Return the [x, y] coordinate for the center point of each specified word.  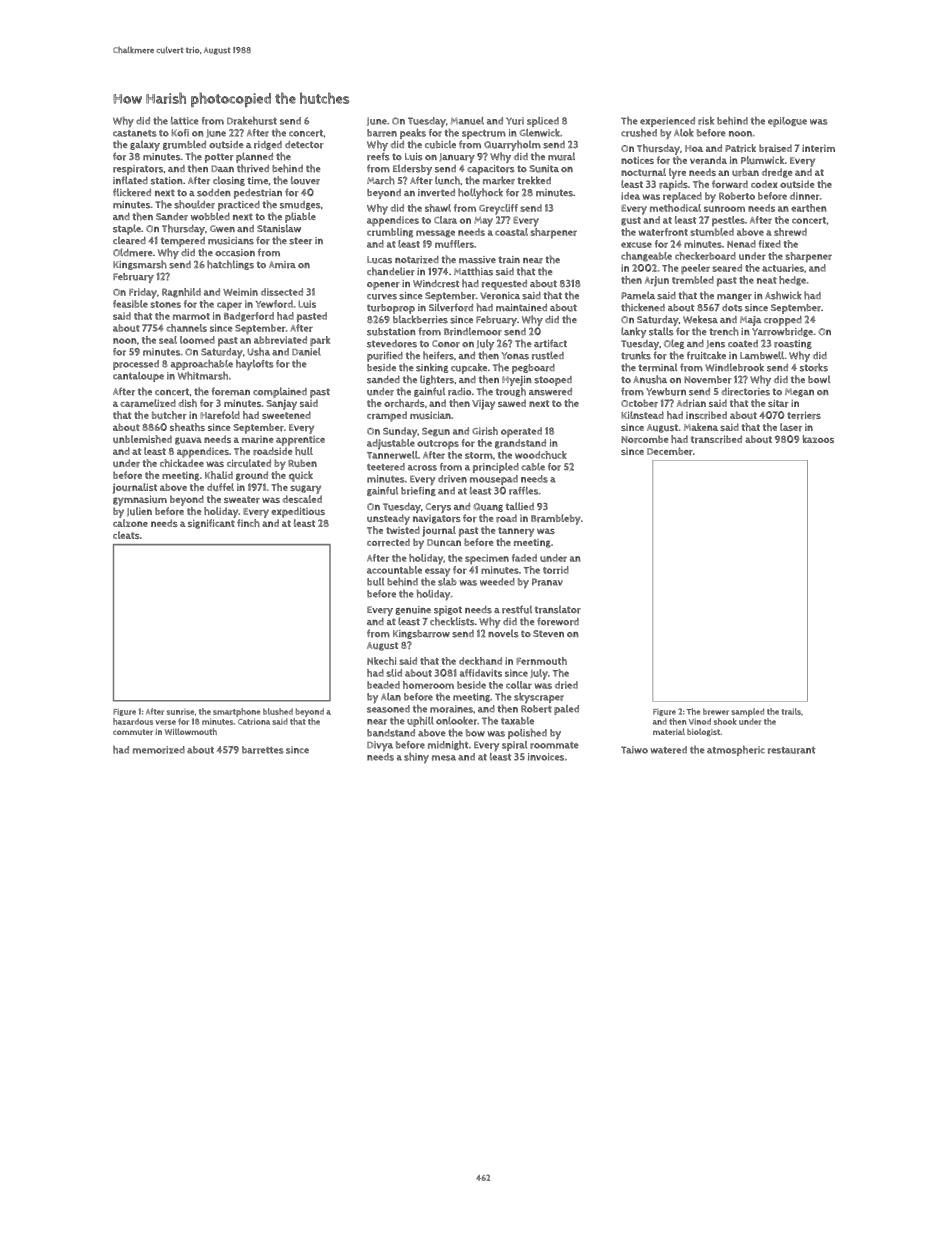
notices [637, 160]
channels [186, 328]
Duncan [444, 542]
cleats [126, 535]
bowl [819, 379]
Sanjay [282, 404]
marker [499, 180]
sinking [432, 368]
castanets [135, 133]
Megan [799, 392]
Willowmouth [191, 731]
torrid [556, 570]
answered [550, 392]
